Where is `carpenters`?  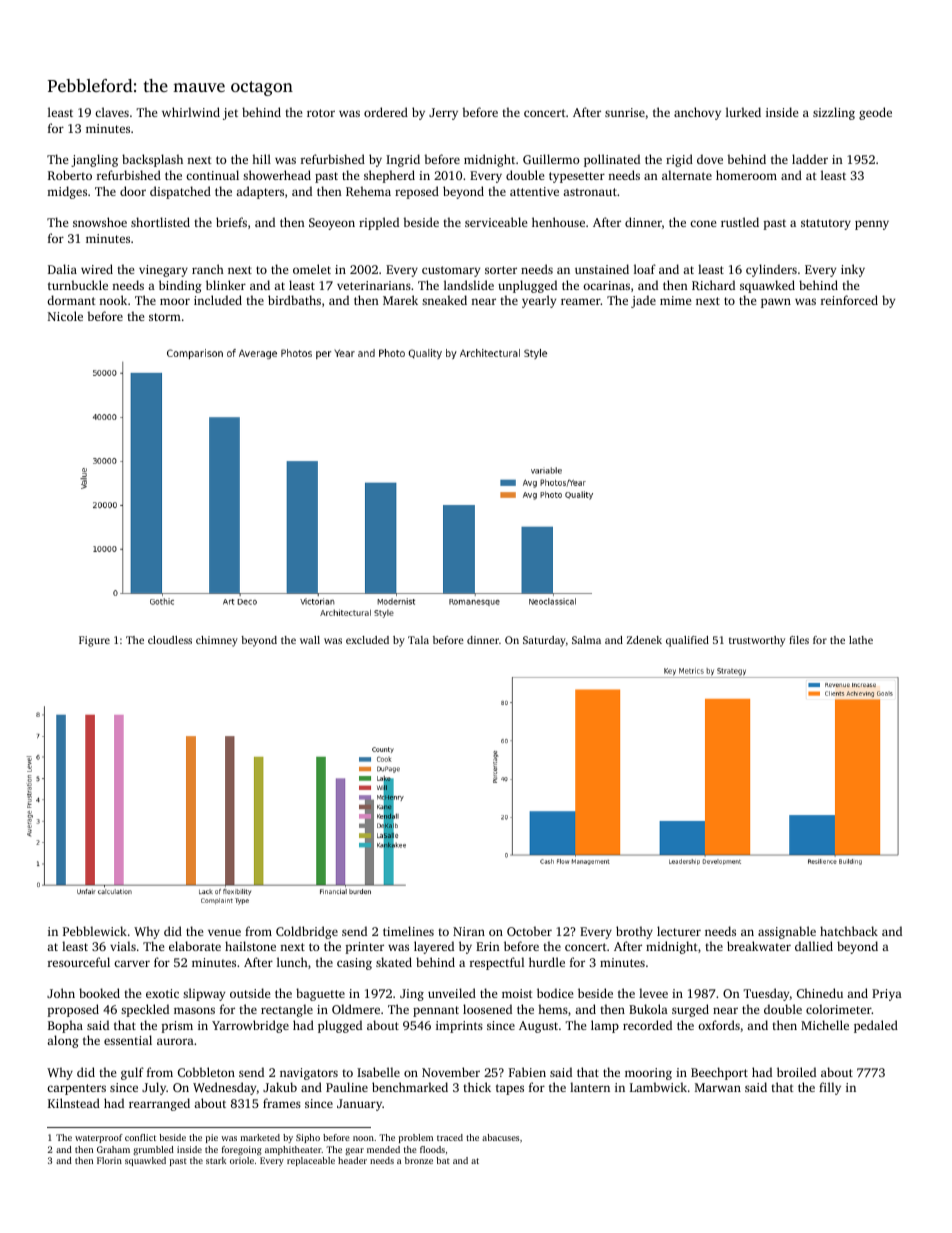 carpenters is located at coordinates (76, 1089).
